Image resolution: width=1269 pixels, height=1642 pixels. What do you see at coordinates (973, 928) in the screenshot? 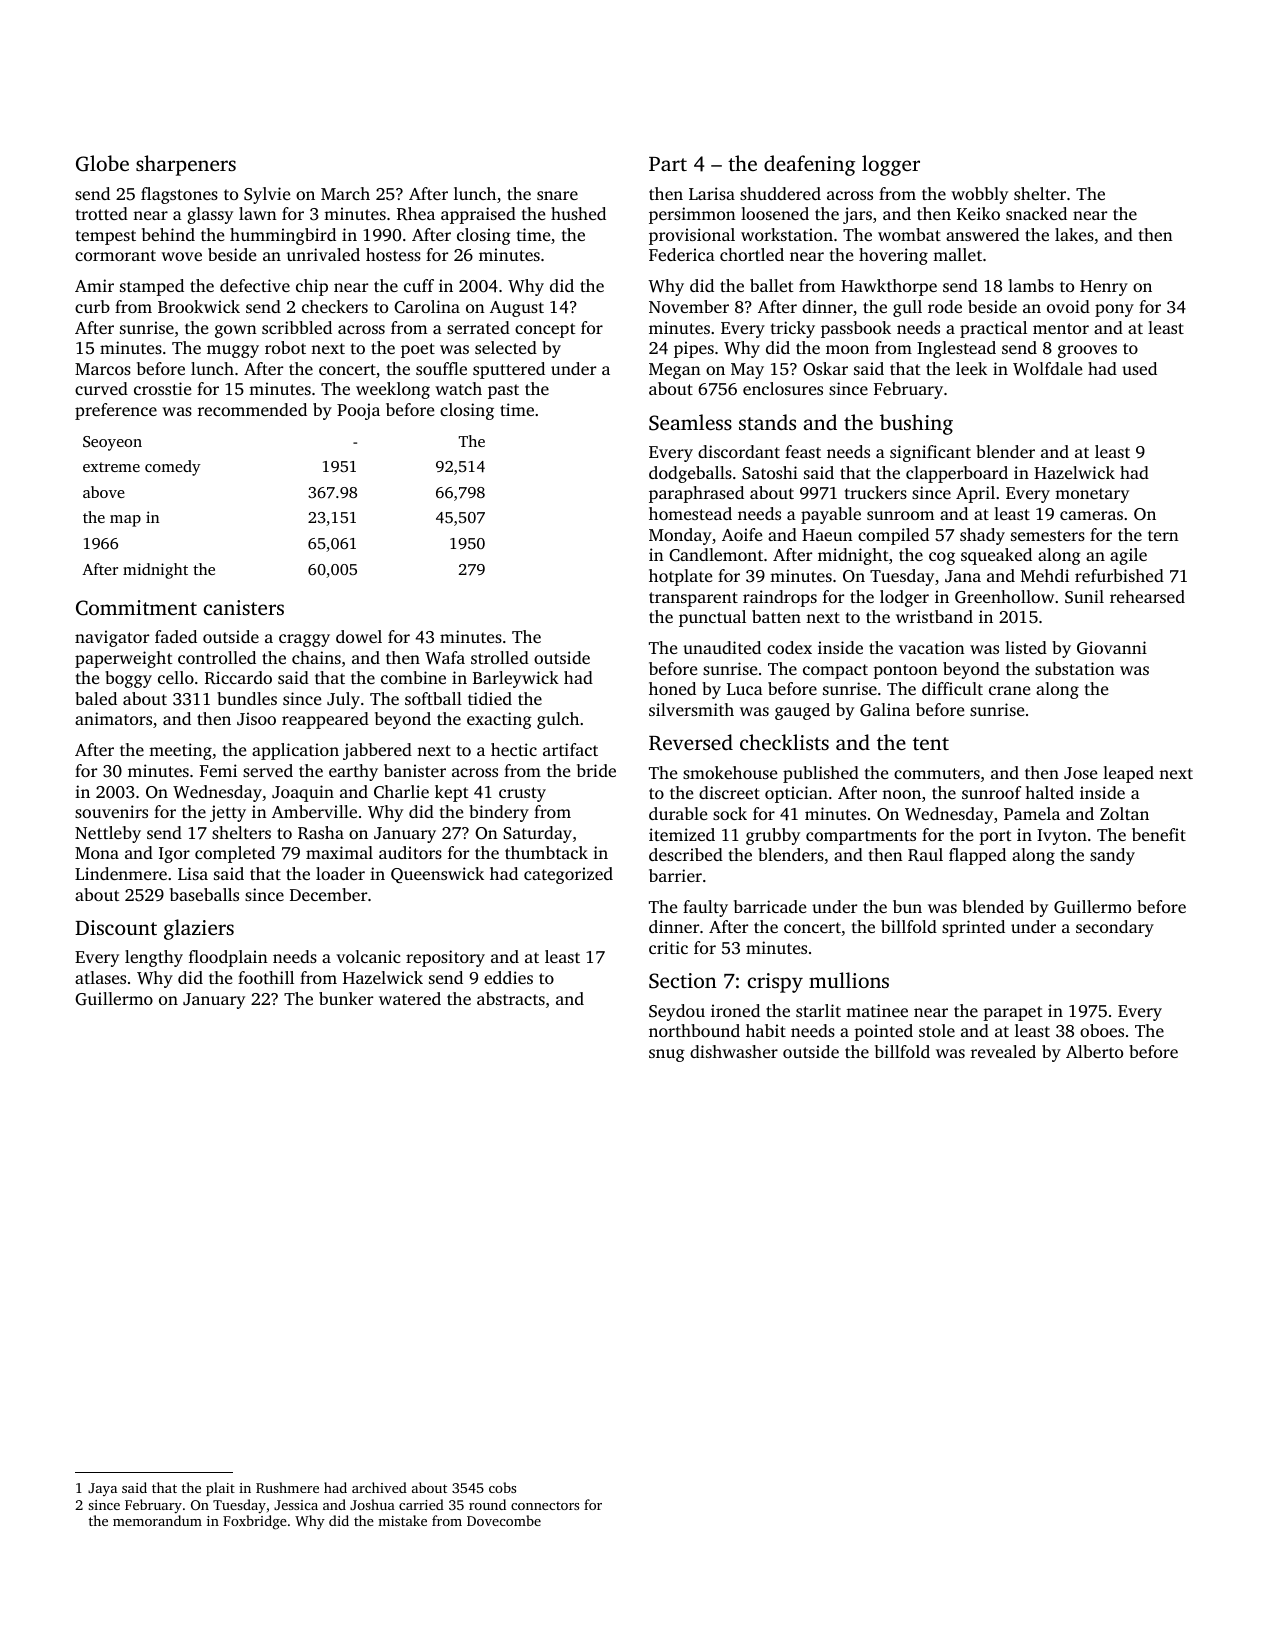
I see `sprinted` at bounding box center [973, 928].
